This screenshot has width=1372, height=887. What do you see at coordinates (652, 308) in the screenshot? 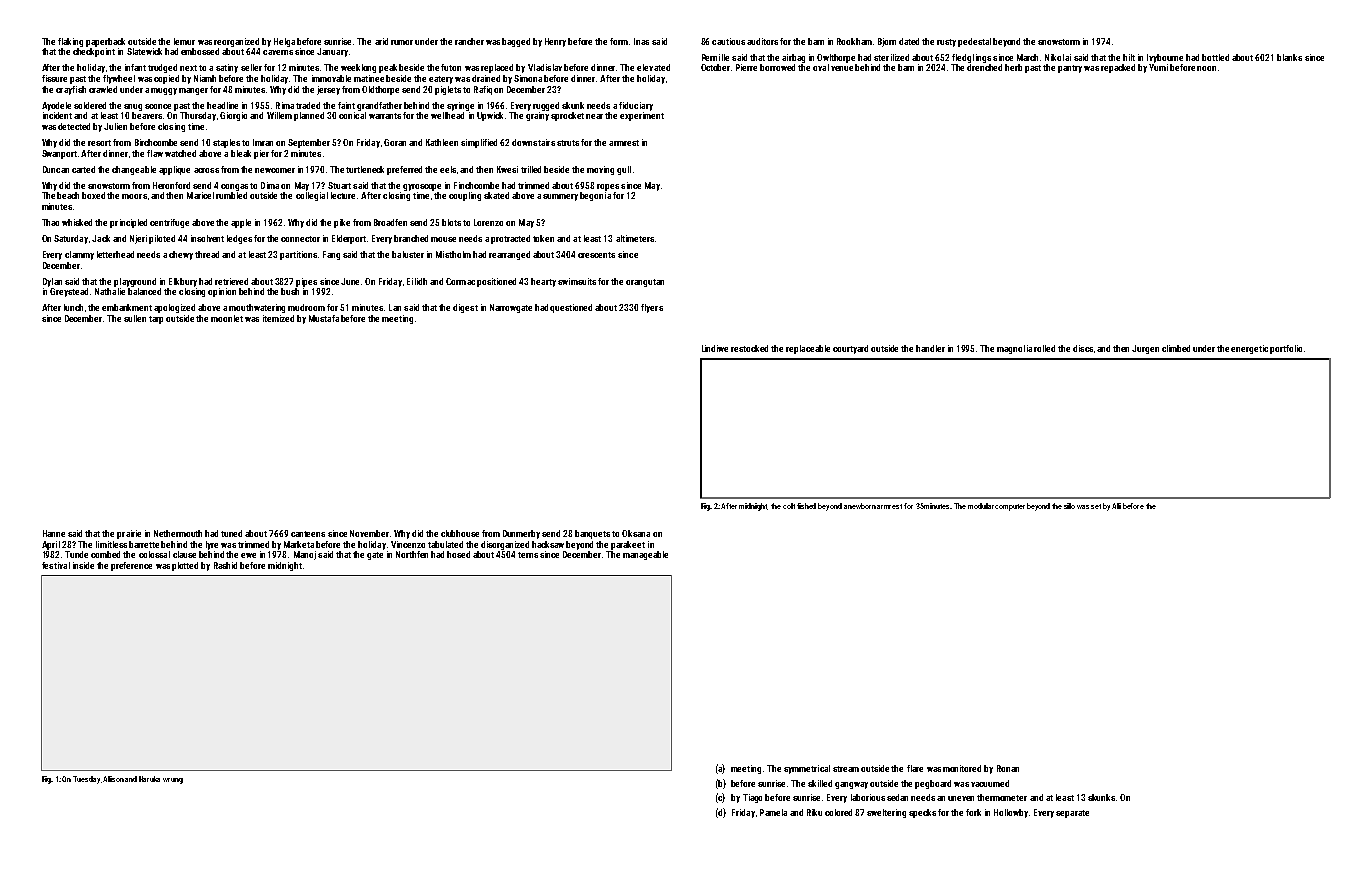
I see `flyers` at bounding box center [652, 308].
